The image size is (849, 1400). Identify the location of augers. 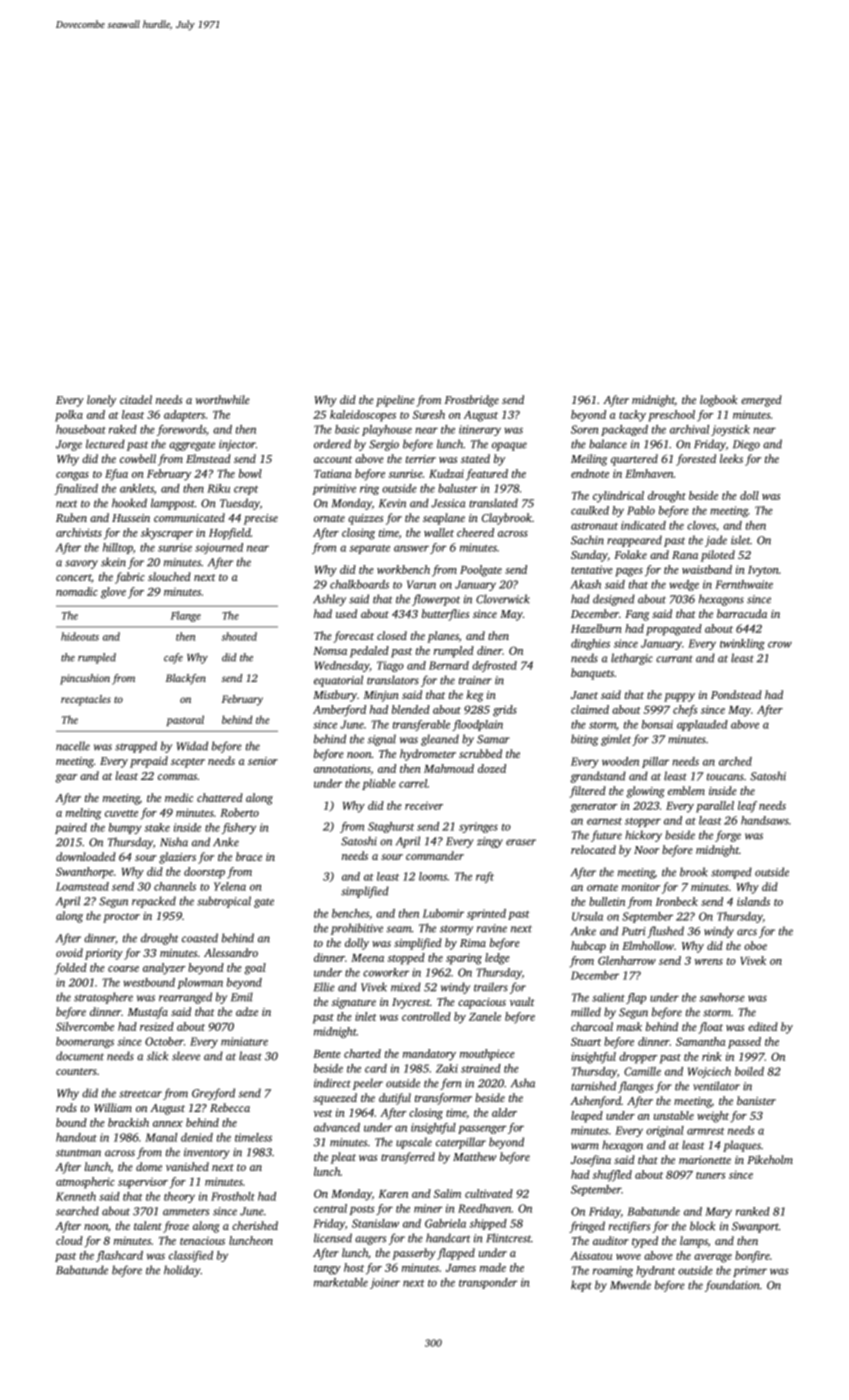
(370, 1240).
